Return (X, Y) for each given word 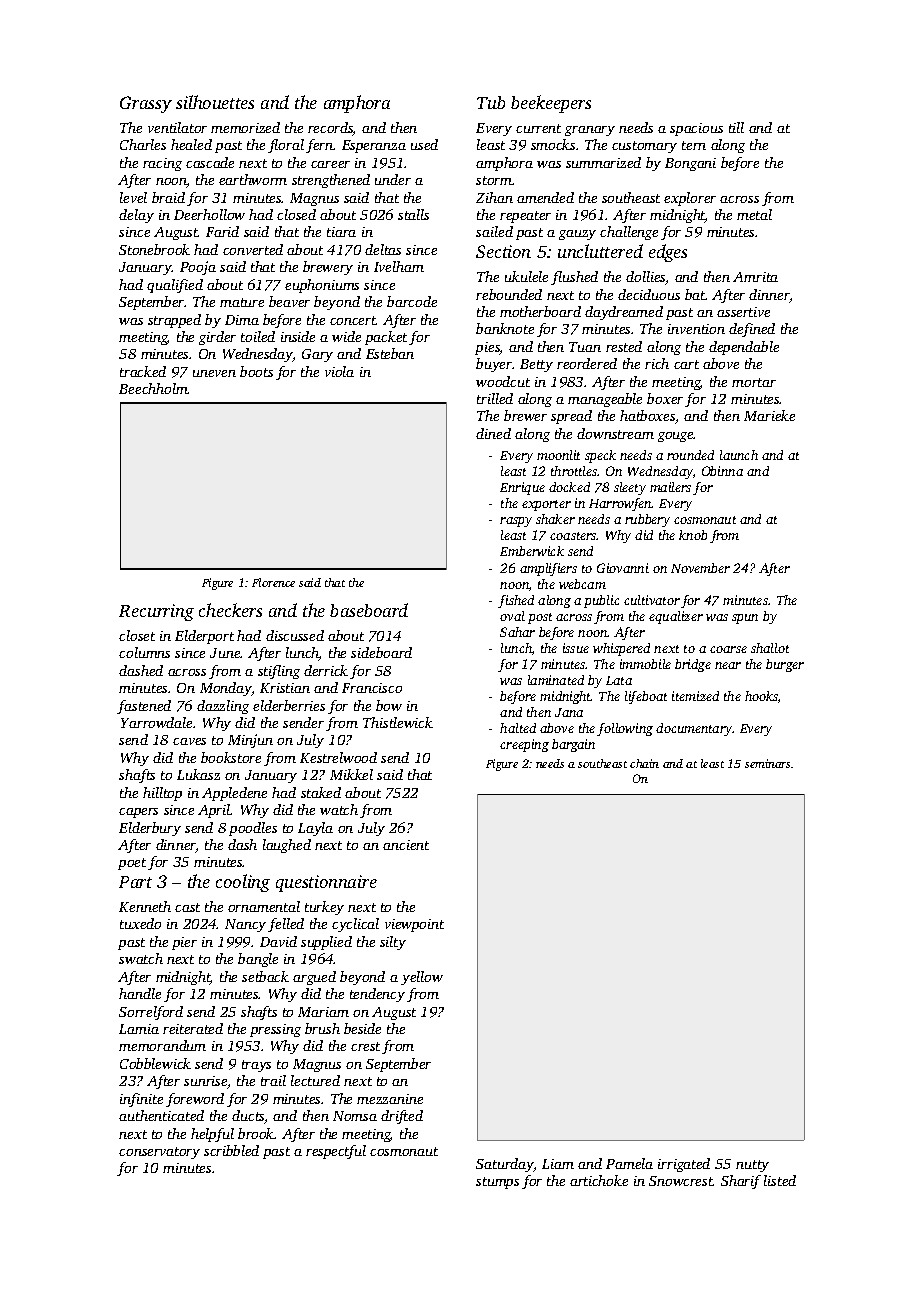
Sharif (741, 1182)
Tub (491, 102)
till (736, 127)
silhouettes (215, 102)
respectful (336, 1152)
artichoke (599, 1180)
